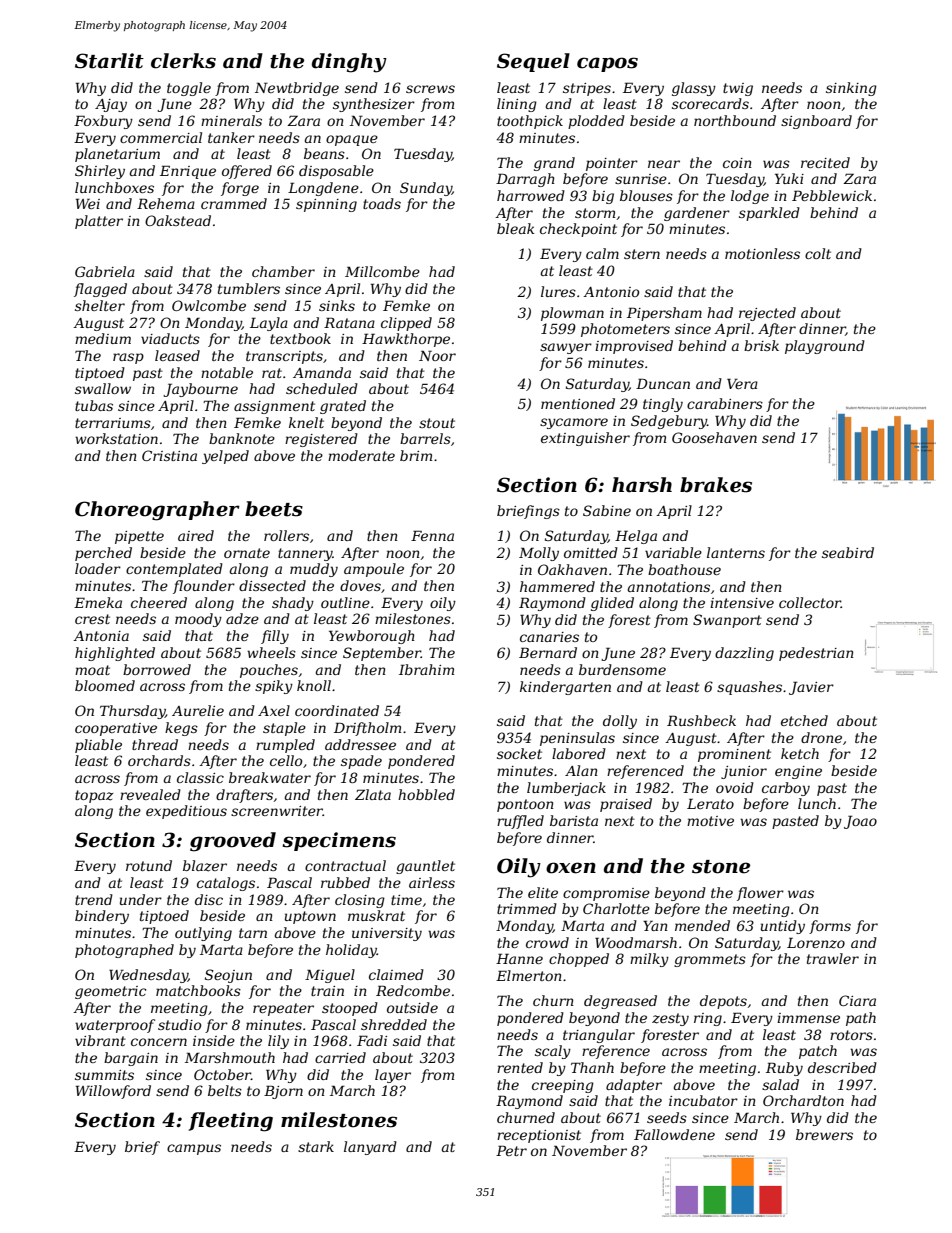 The height and width of the screenshot is (1233, 952). Describe the element at coordinates (607, 64) in the screenshot. I see `capos` at that location.
